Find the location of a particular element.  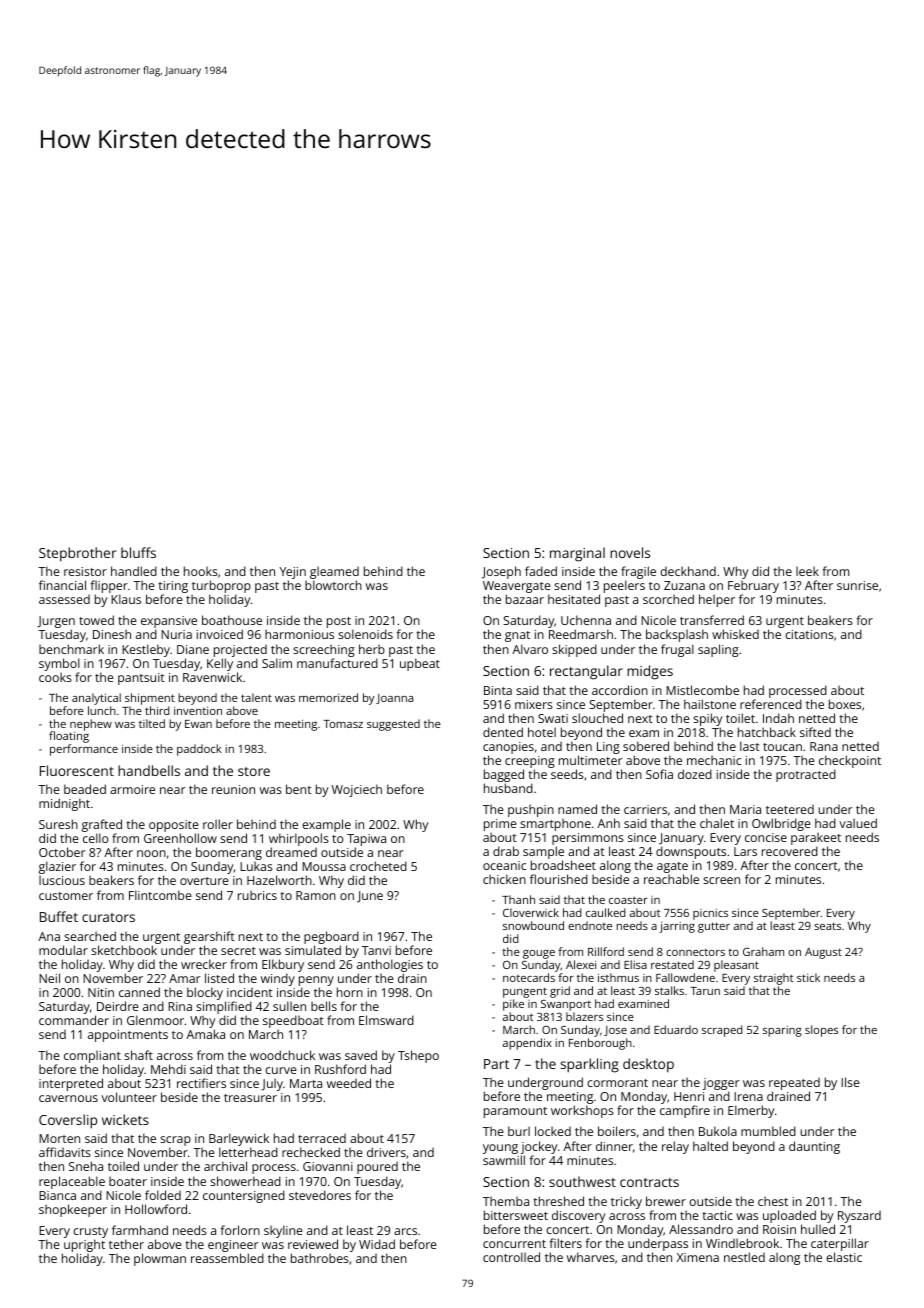

sunrise is located at coordinates (857, 585).
